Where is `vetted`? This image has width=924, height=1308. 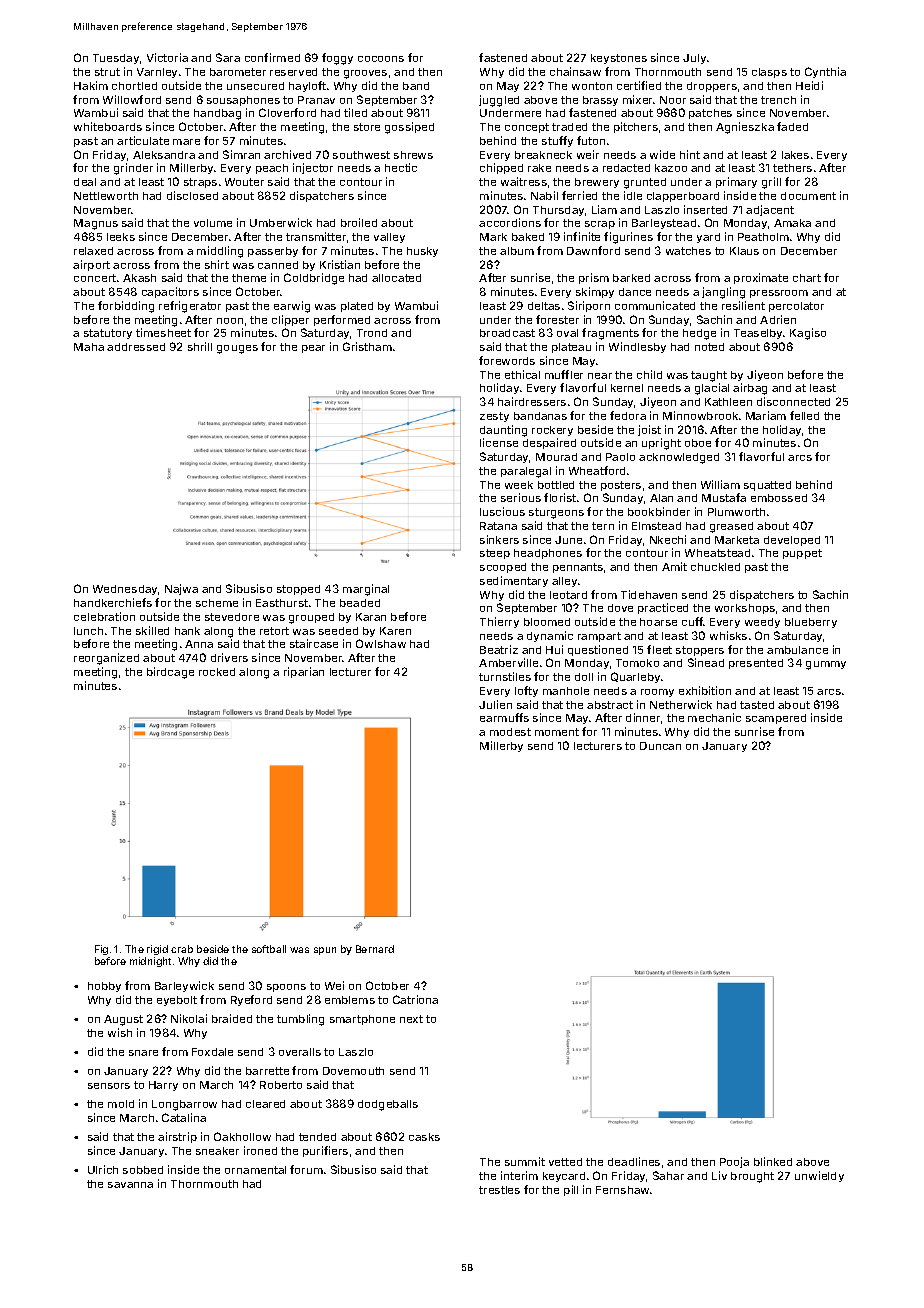 vetted is located at coordinates (565, 1162).
